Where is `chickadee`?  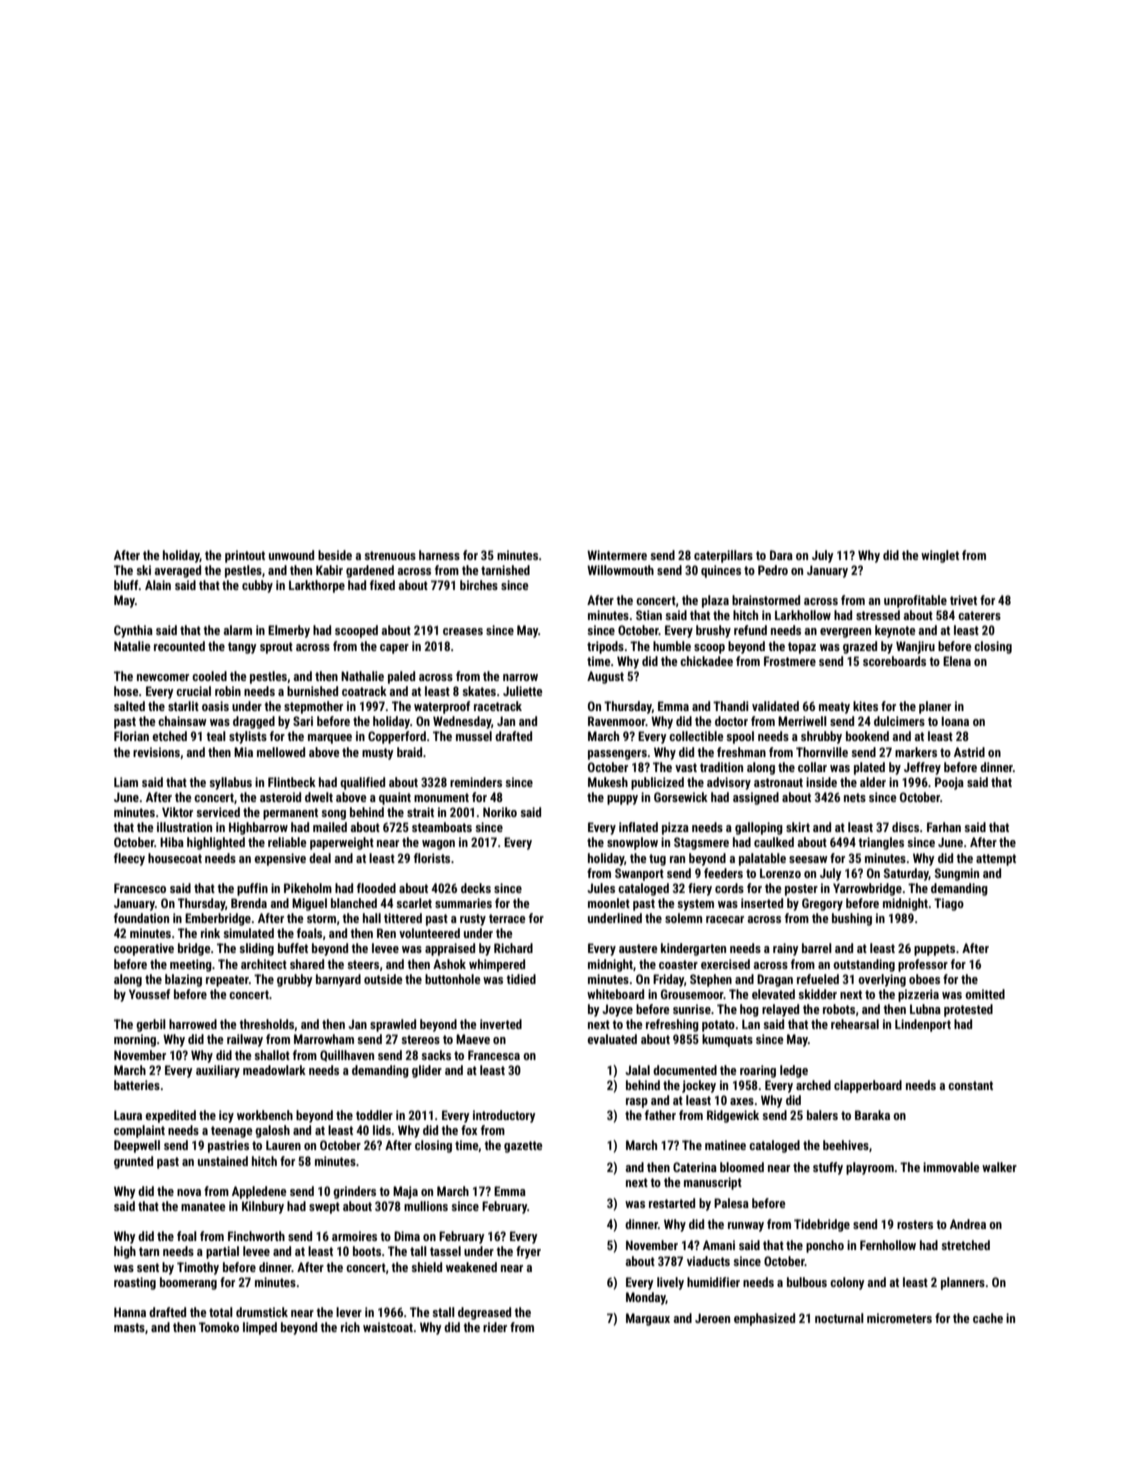 chickadee is located at coordinates (706, 661).
